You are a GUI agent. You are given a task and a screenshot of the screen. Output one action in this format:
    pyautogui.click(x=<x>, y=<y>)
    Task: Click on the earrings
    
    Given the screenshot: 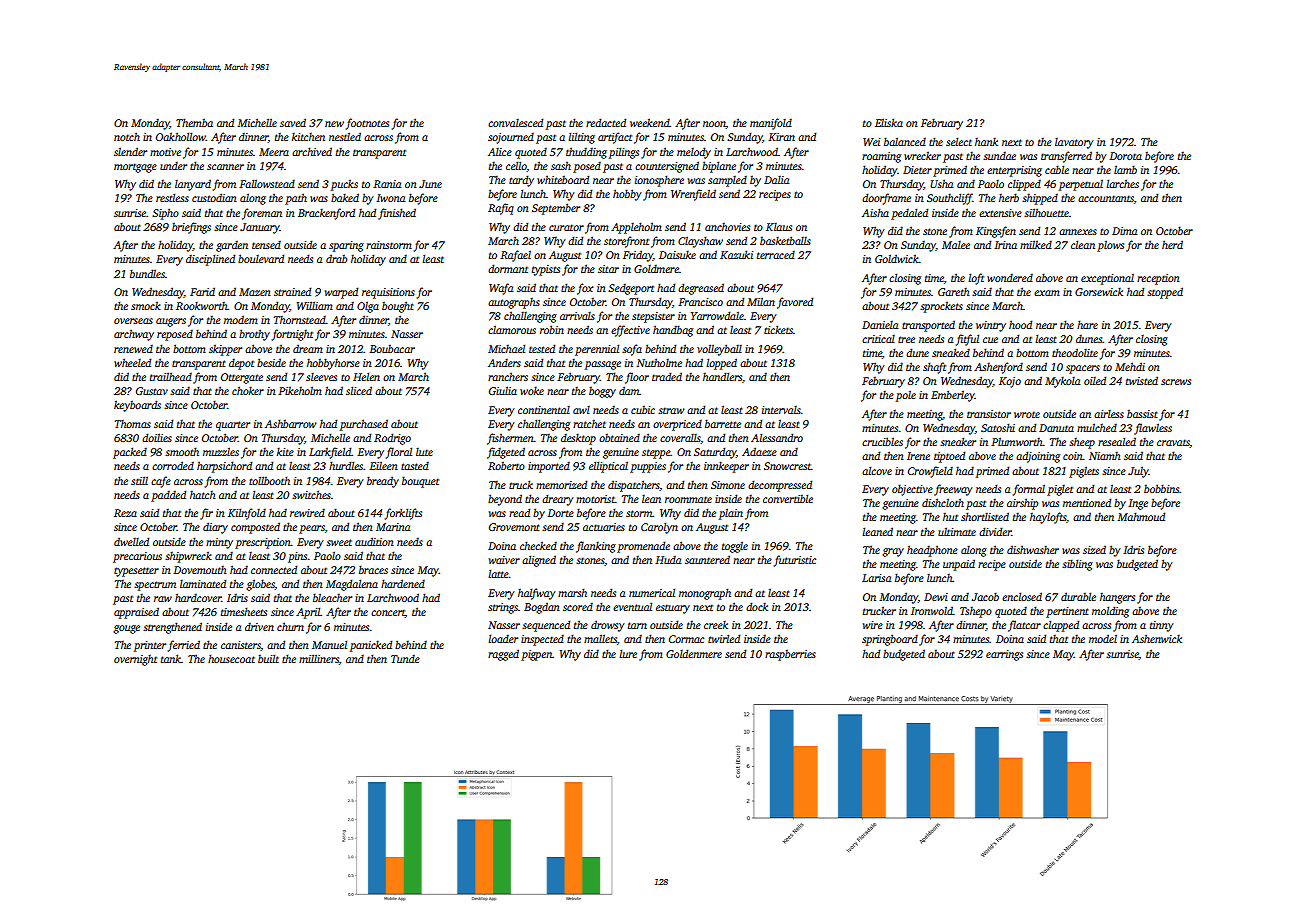 What is the action you would take?
    pyautogui.click(x=1004, y=655)
